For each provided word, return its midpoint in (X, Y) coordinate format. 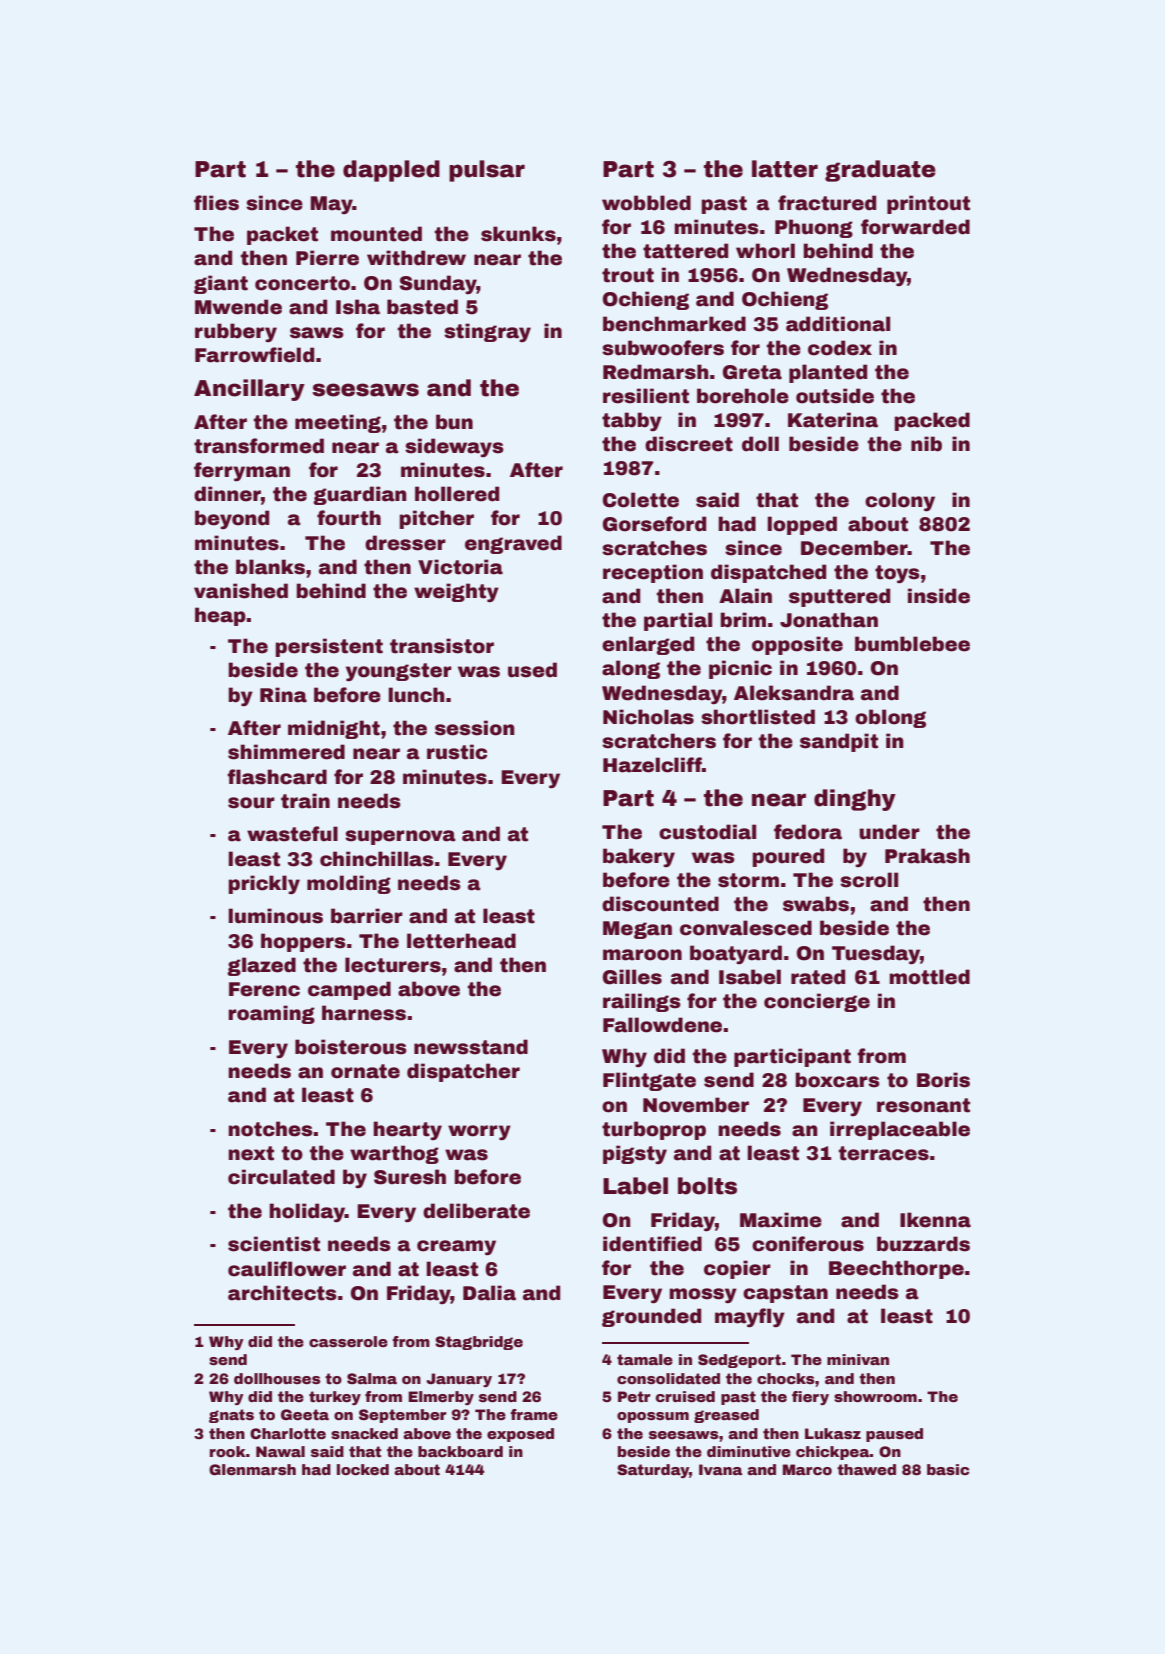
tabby (632, 422)
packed (932, 421)
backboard (460, 1451)
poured (788, 857)
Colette (641, 500)
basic (948, 1469)
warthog (394, 1154)
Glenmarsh (252, 1469)
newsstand (471, 1047)
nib (926, 444)
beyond (232, 519)
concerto (302, 283)
